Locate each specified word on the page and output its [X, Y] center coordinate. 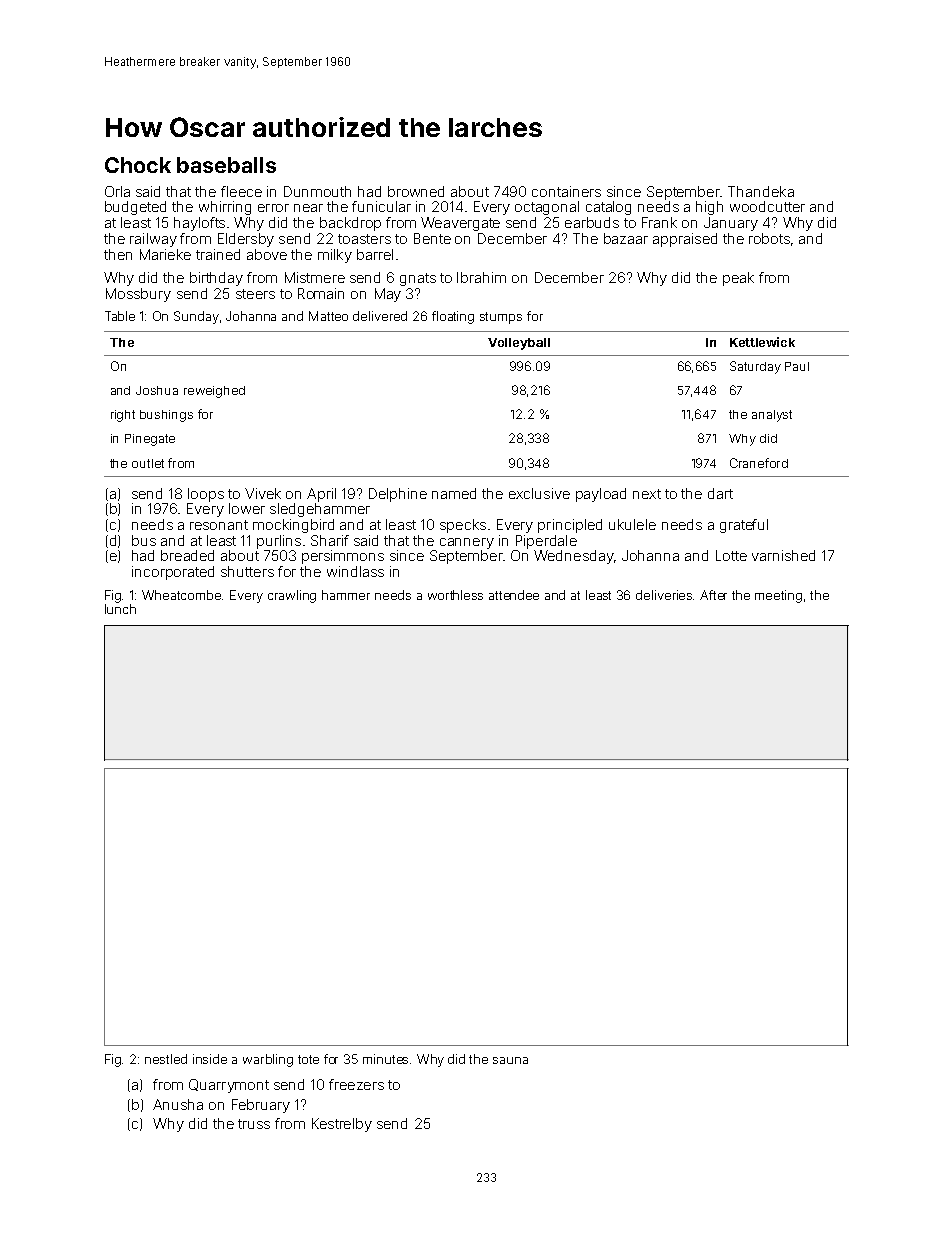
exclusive [539, 493]
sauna [510, 1060]
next [647, 494]
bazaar [626, 238]
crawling [292, 596]
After [713, 595]
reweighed [214, 392]
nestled [166, 1059]
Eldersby [246, 240]
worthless [455, 595]
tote [308, 1059]
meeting [778, 596]
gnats [418, 279]
